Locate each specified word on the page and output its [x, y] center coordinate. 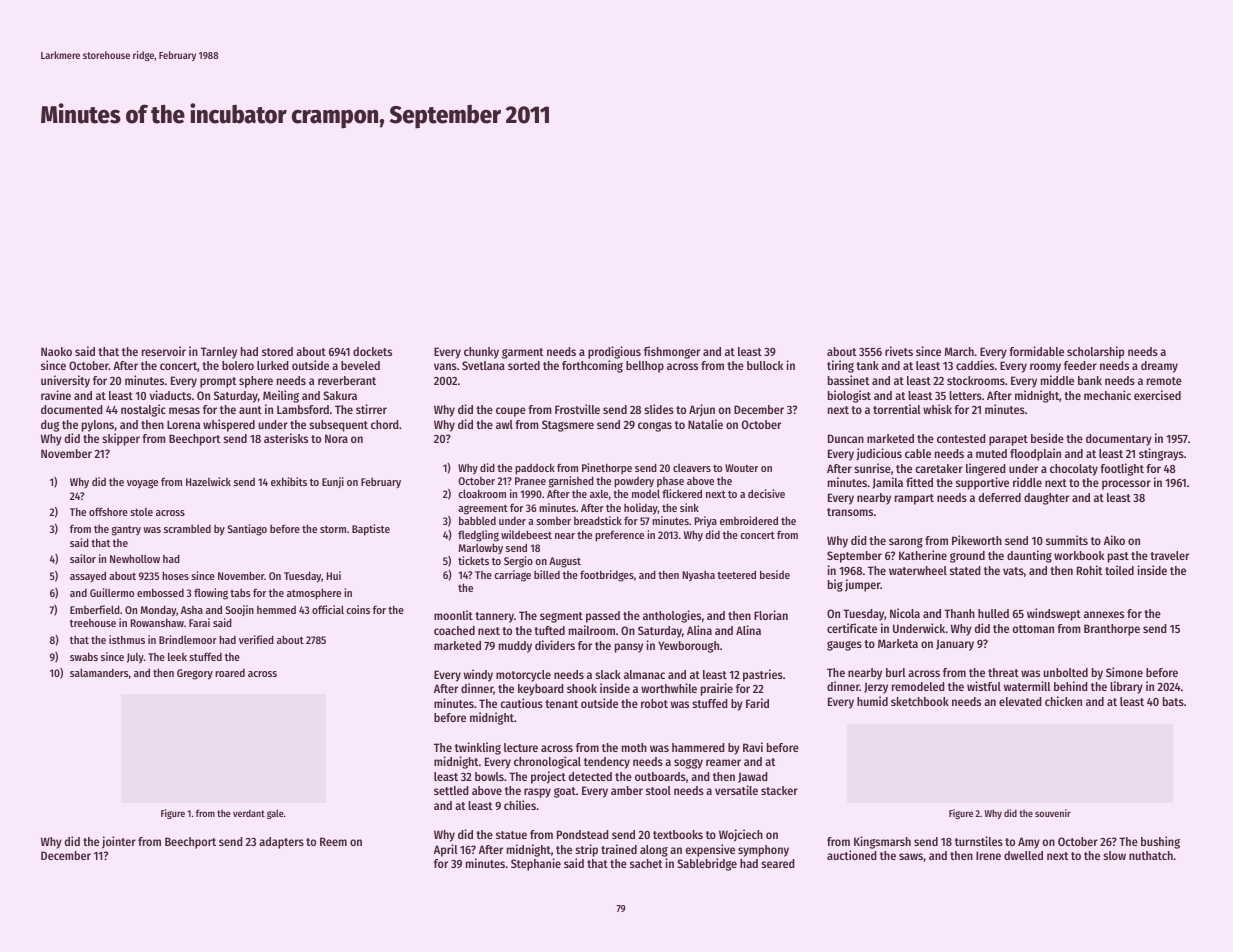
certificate [852, 628]
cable [918, 453]
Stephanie [536, 864]
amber [627, 790]
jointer [119, 842]
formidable [1036, 351]
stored [277, 351]
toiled [1119, 570]
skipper [121, 439]
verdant [249, 813]
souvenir [1053, 813]
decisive [766, 493]
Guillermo [112, 592]
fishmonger [672, 352]
